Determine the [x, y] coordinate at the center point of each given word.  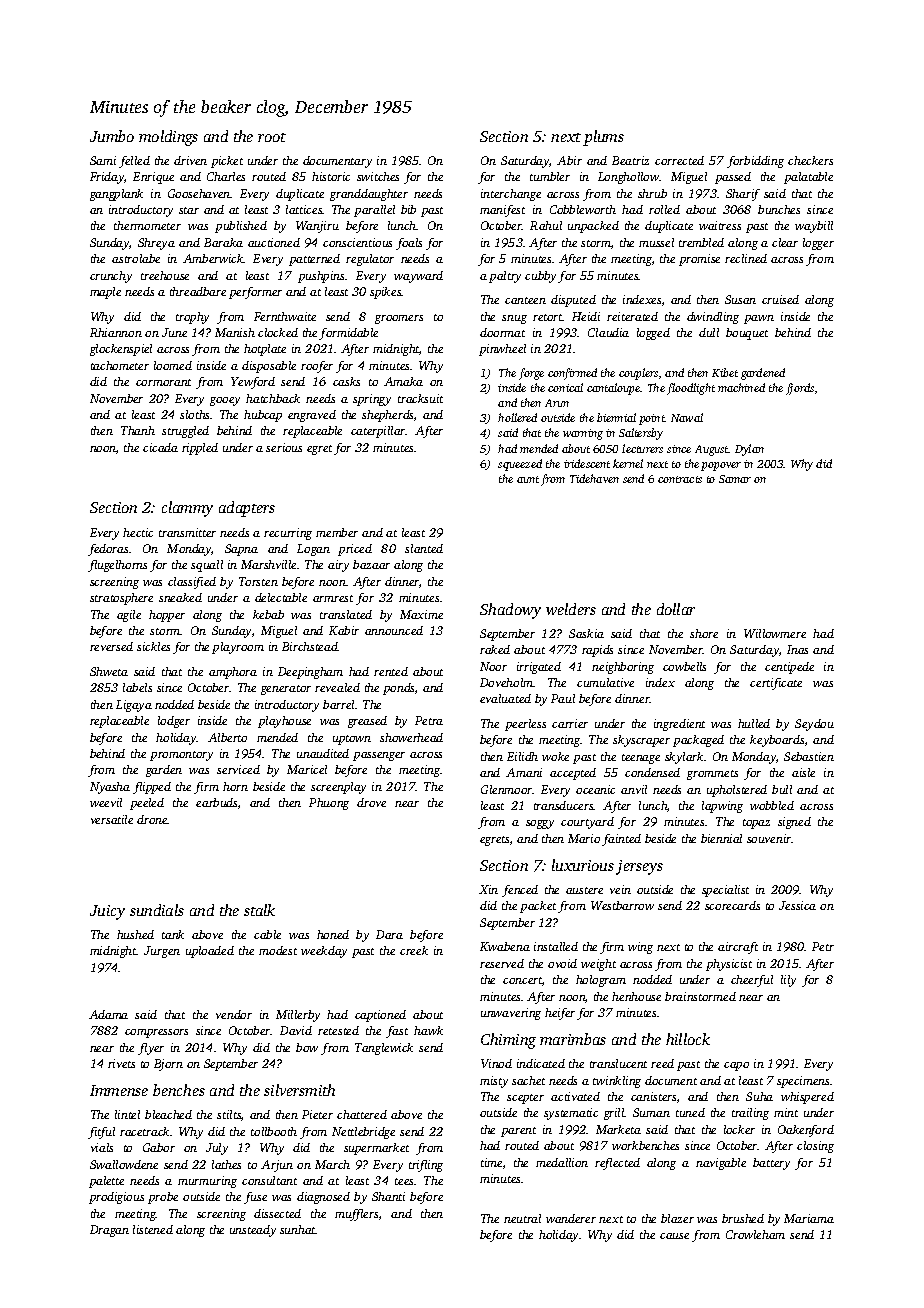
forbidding [755, 162]
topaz [756, 824]
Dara [389, 934]
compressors [156, 1033]
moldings [168, 138]
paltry [505, 277]
